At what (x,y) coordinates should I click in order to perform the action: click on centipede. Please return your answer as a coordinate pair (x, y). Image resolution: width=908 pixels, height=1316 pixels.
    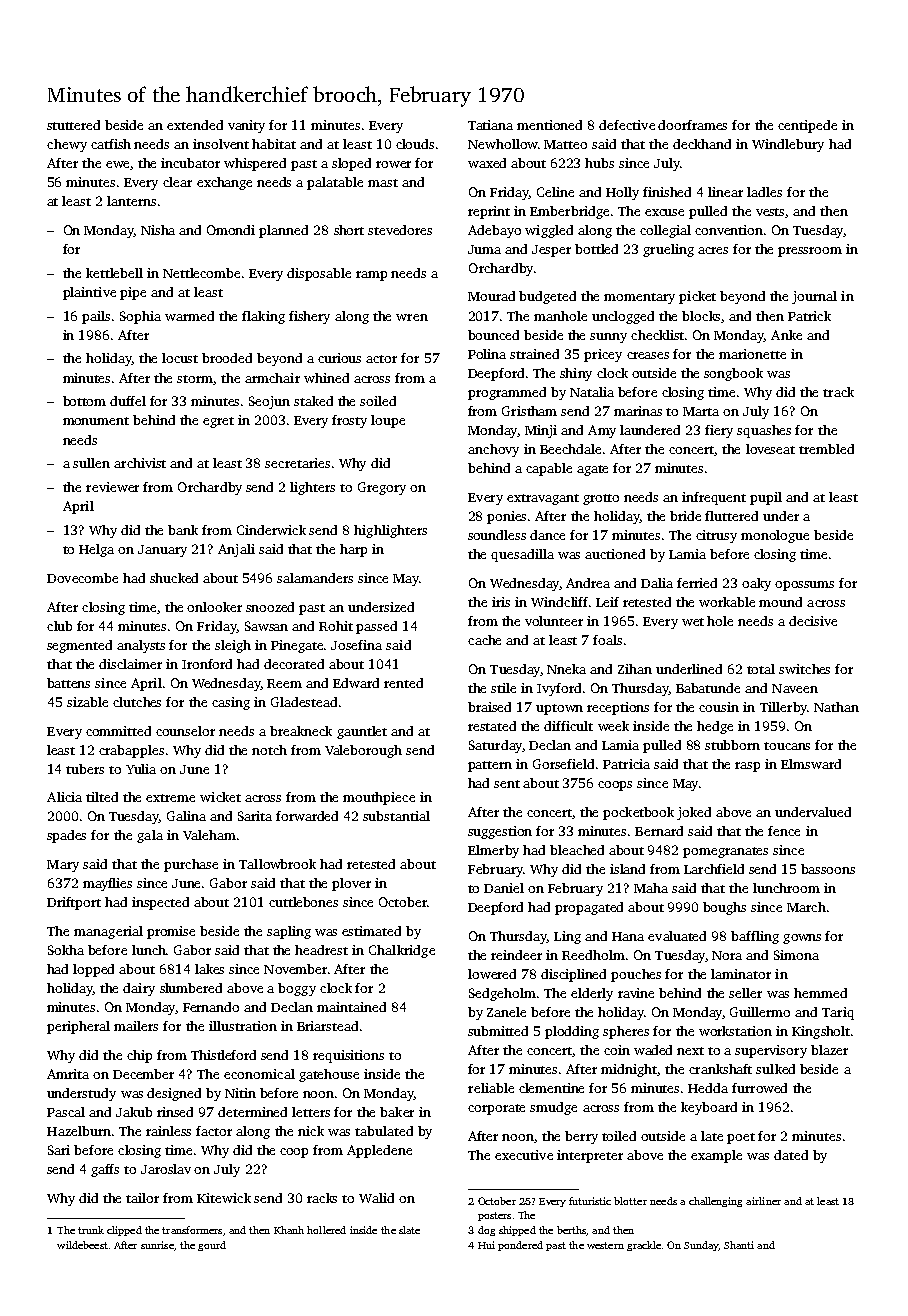
    Looking at the image, I should click on (807, 126).
